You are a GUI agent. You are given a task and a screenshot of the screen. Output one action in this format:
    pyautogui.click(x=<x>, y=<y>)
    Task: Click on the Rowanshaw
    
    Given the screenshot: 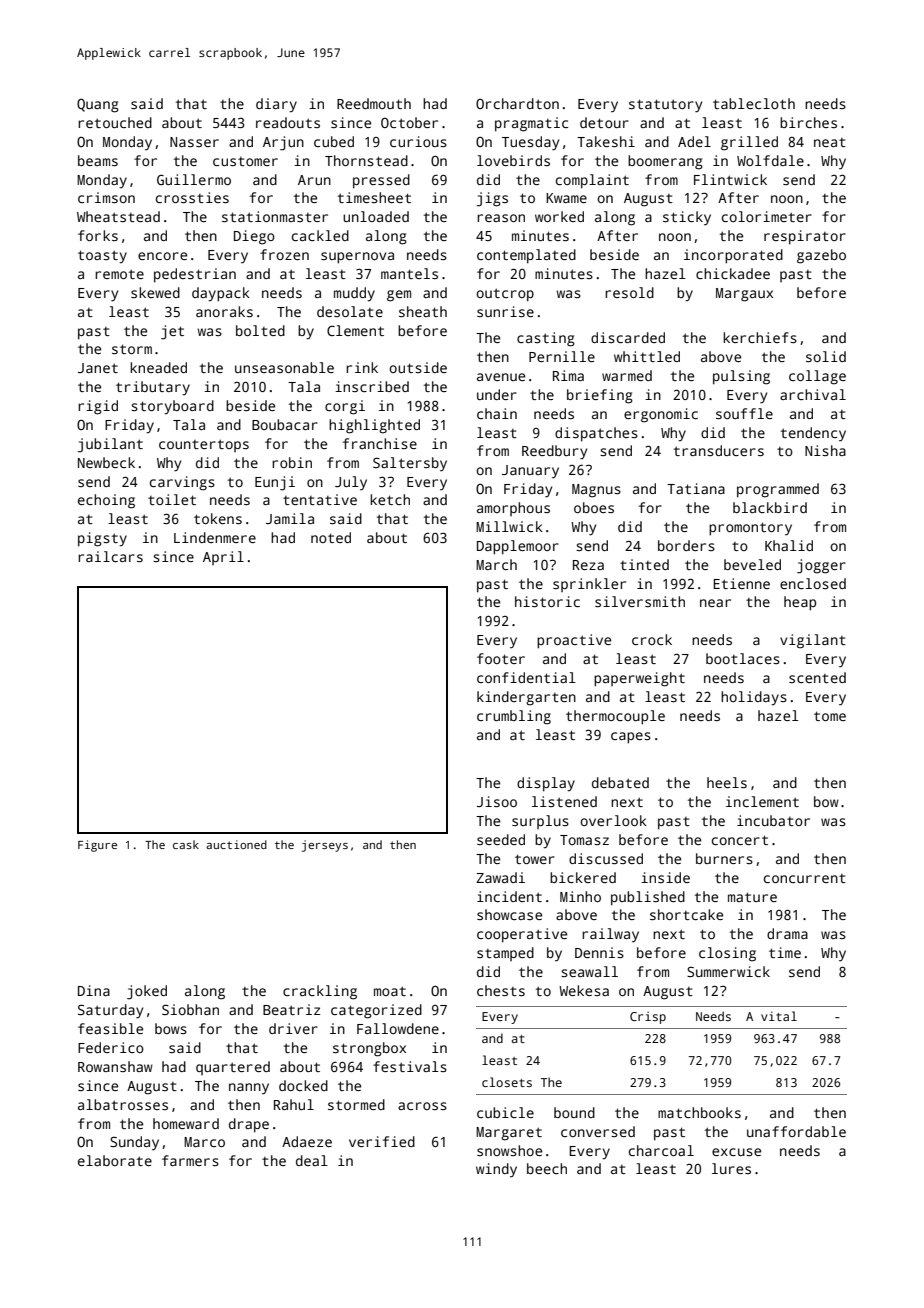 What is the action you would take?
    pyautogui.click(x=115, y=1066)
